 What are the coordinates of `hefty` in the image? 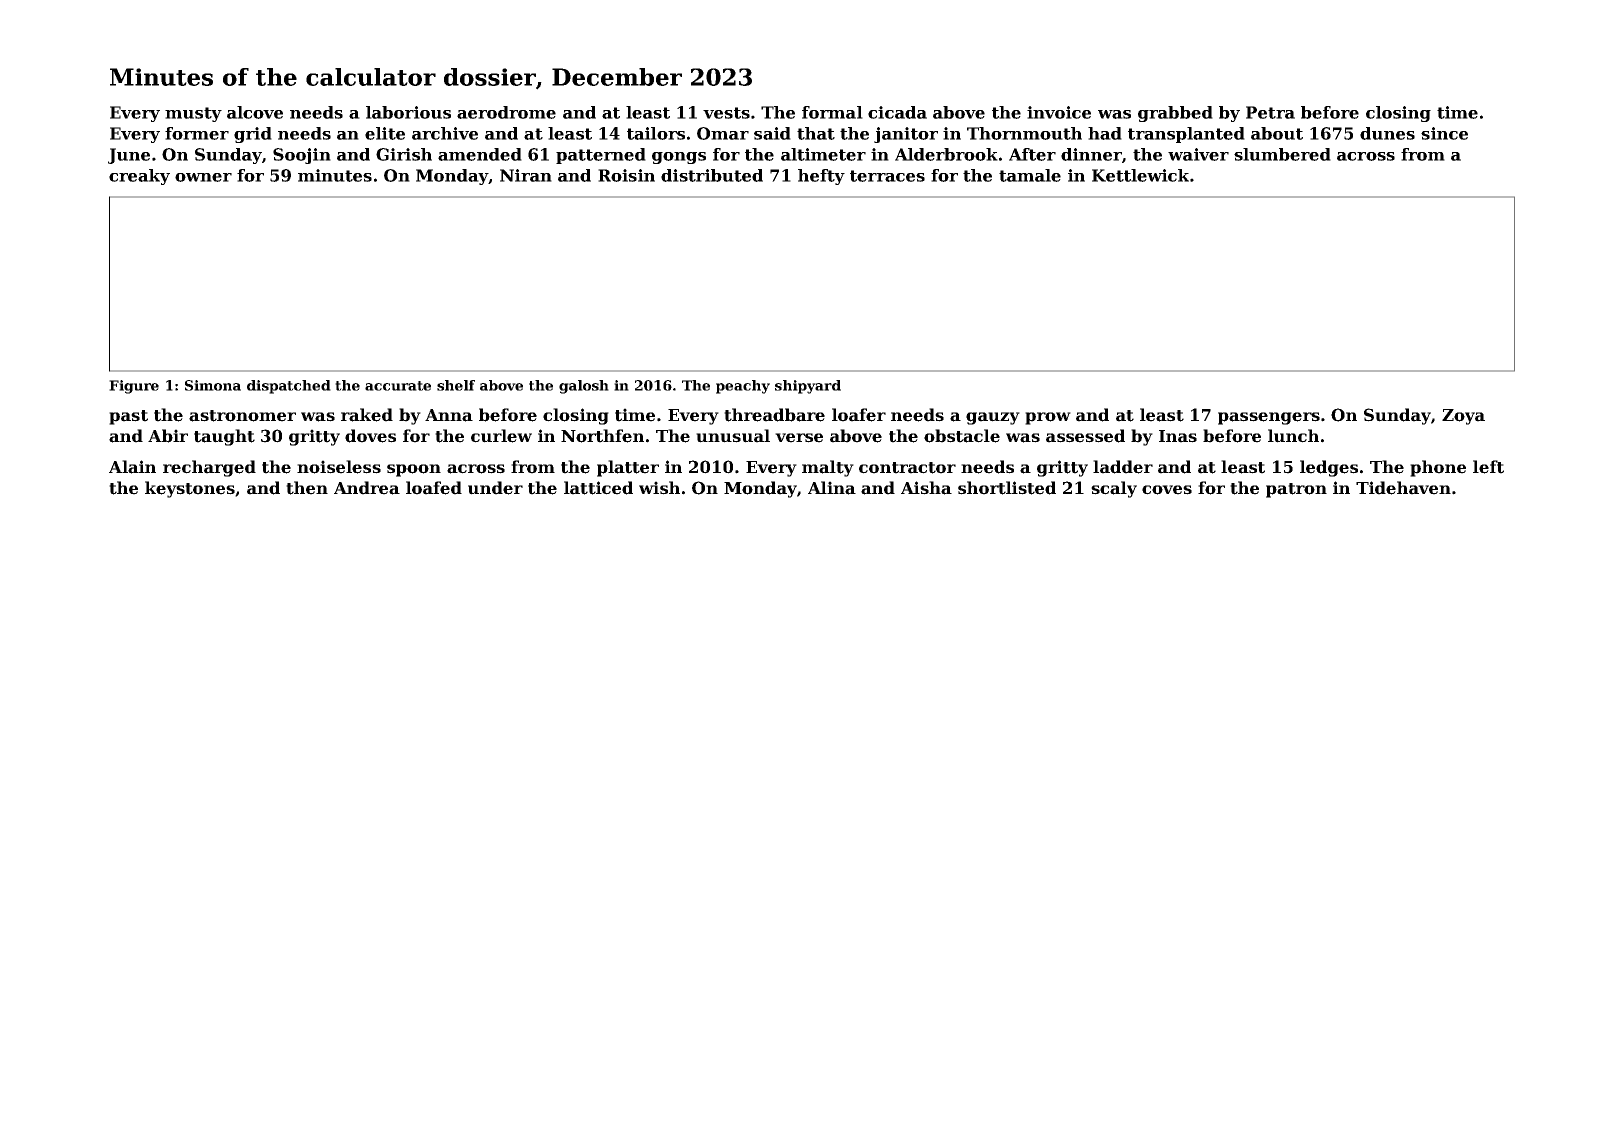 It's located at (821, 177).
